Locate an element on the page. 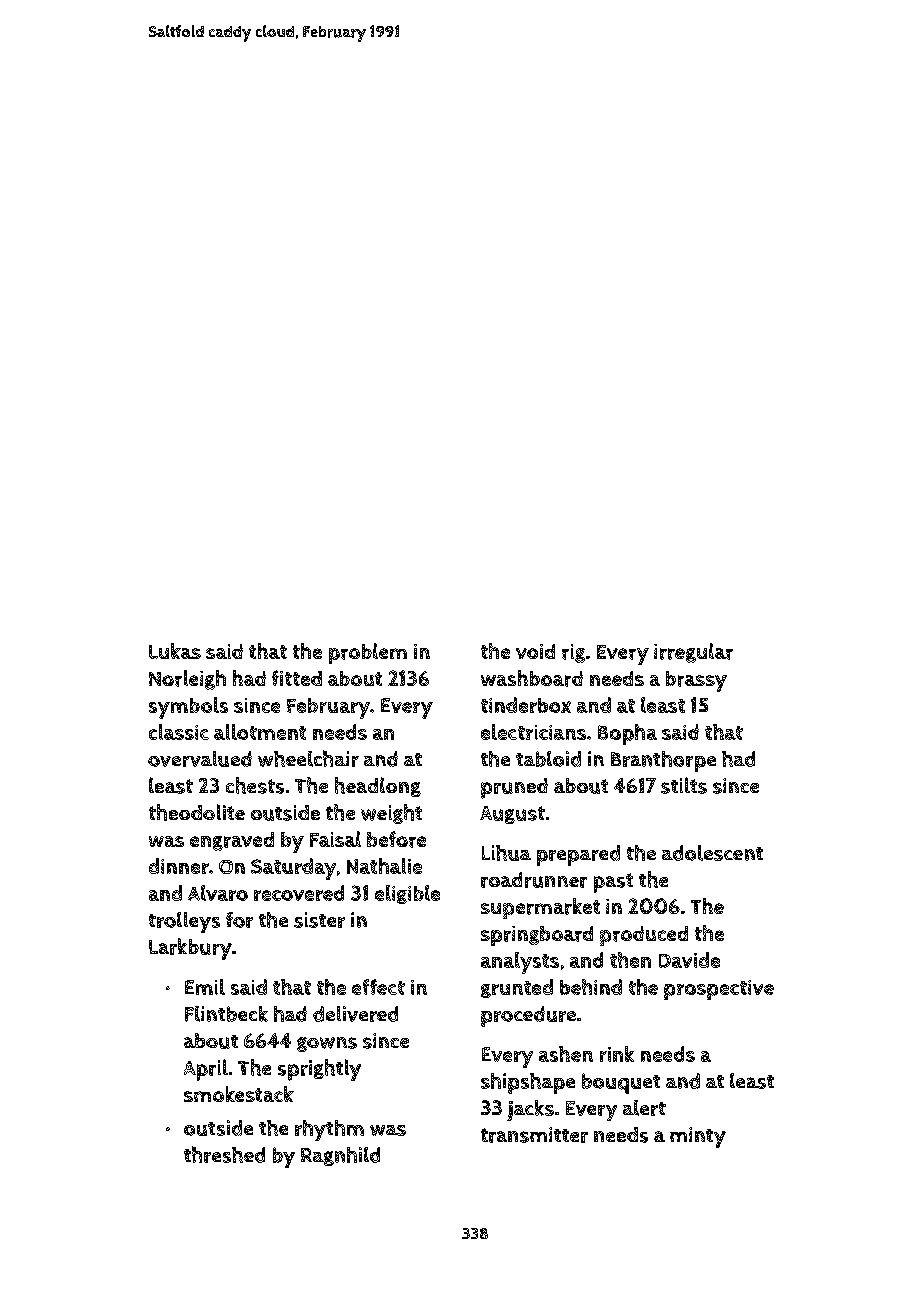 The height and width of the image is (1311, 924). Lukas is located at coordinates (175, 651).
